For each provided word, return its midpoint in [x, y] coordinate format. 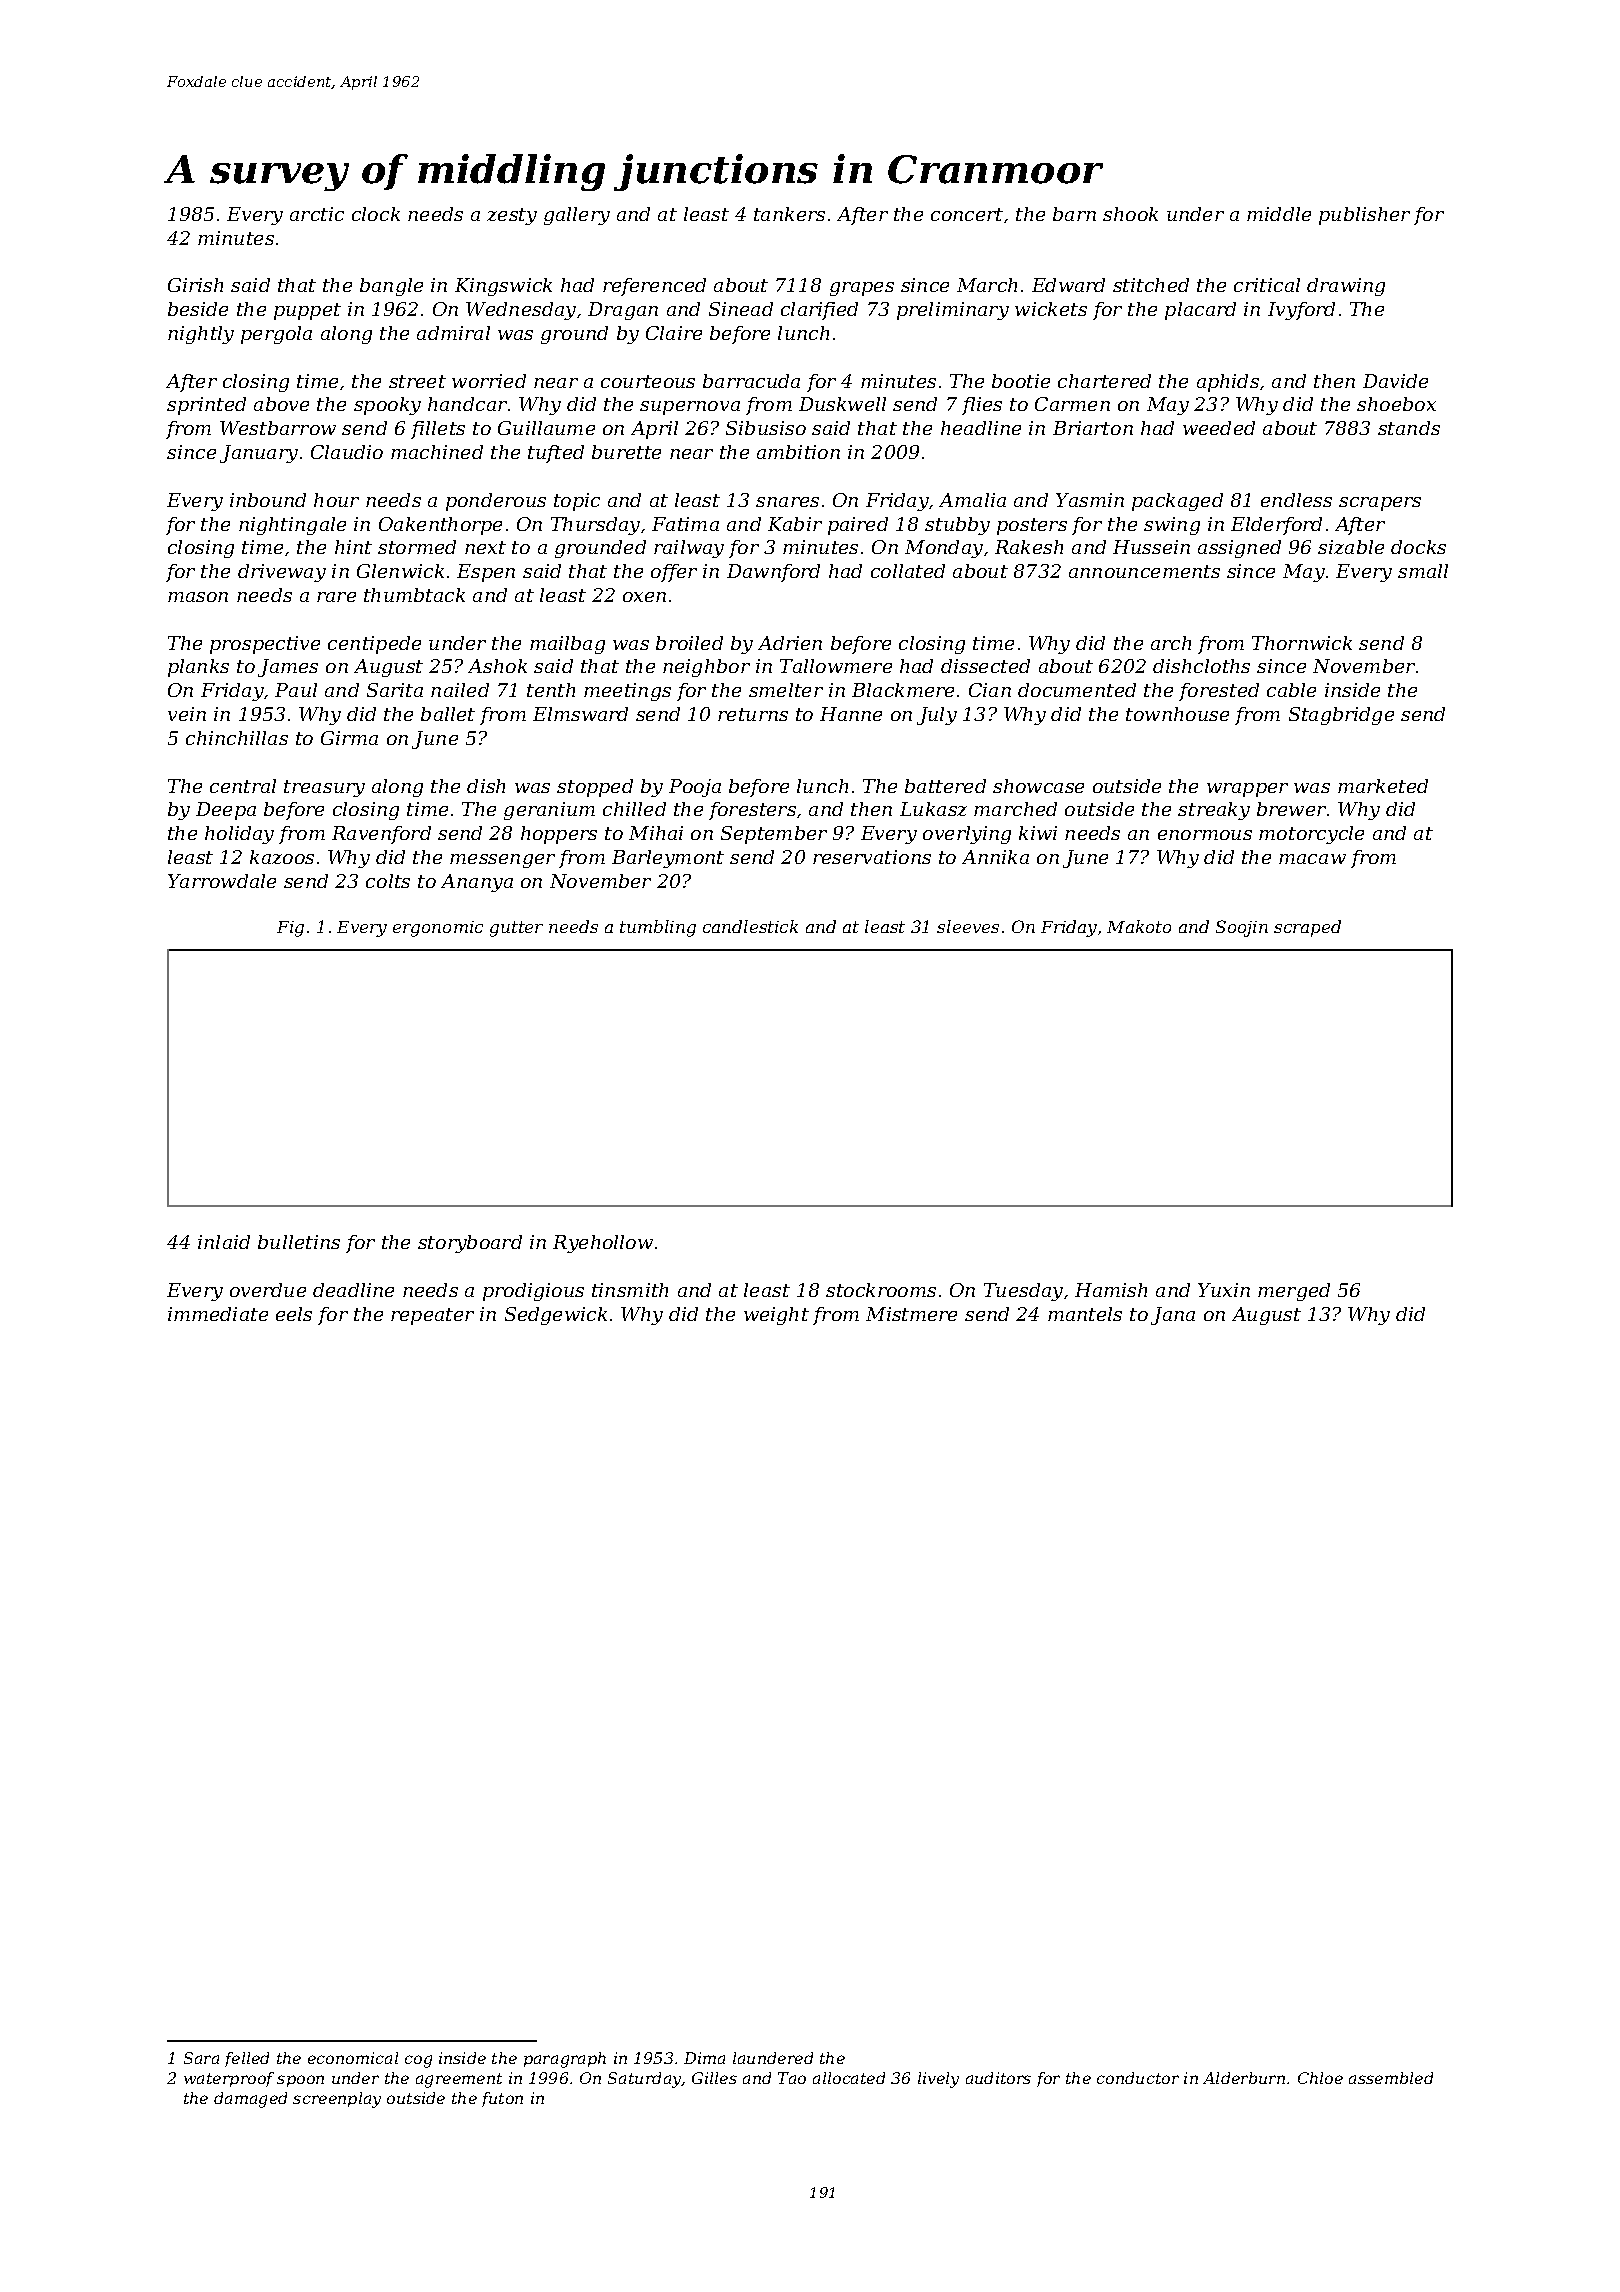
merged [1294, 1292]
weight [776, 1316]
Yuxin [1224, 1290]
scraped [1307, 928]
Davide [1395, 381]
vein [187, 714]
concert [967, 214]
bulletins [299, 1242]
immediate [218, 1314]
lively [938, 2080]
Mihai [656, 833]
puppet [307, 311]
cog [418, 2061]
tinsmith [630, 1290]
